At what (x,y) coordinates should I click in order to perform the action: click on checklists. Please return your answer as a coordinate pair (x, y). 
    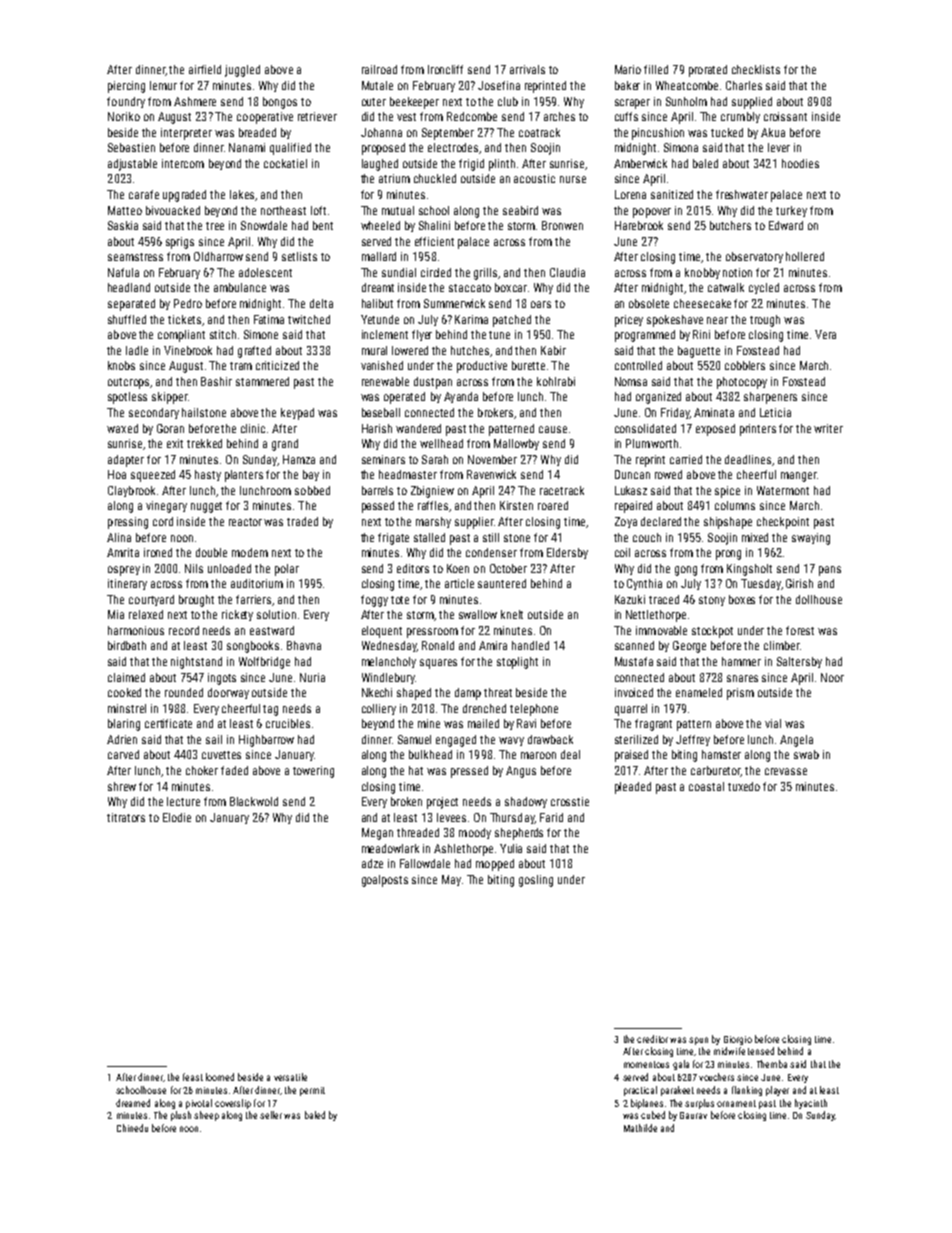
    Looking at the image, I should click on (756, 69).
